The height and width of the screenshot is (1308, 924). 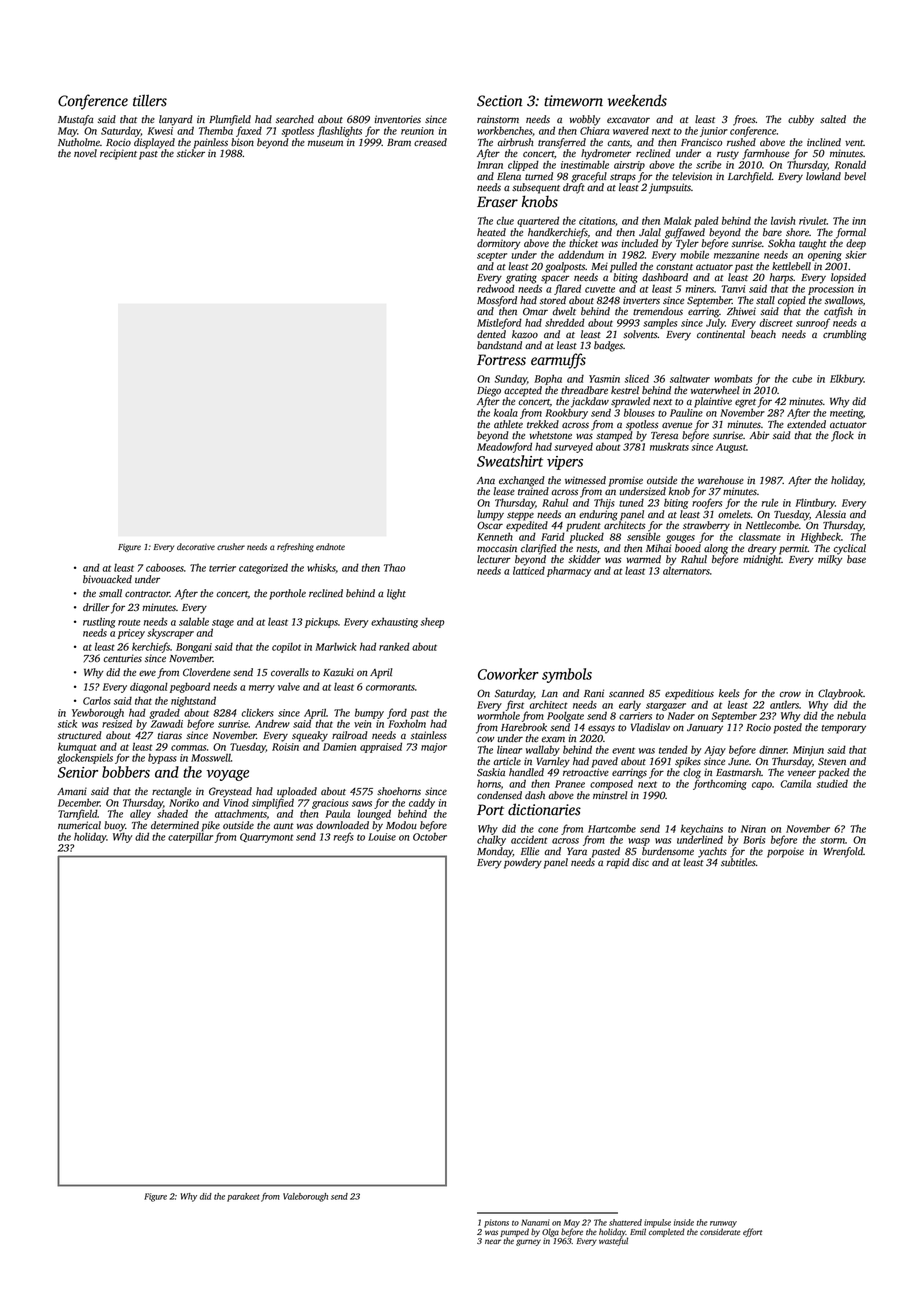 What do you see at coordinates (242, 142) in the screenshot?
I see `bison` at bounding box center [242, 142].
